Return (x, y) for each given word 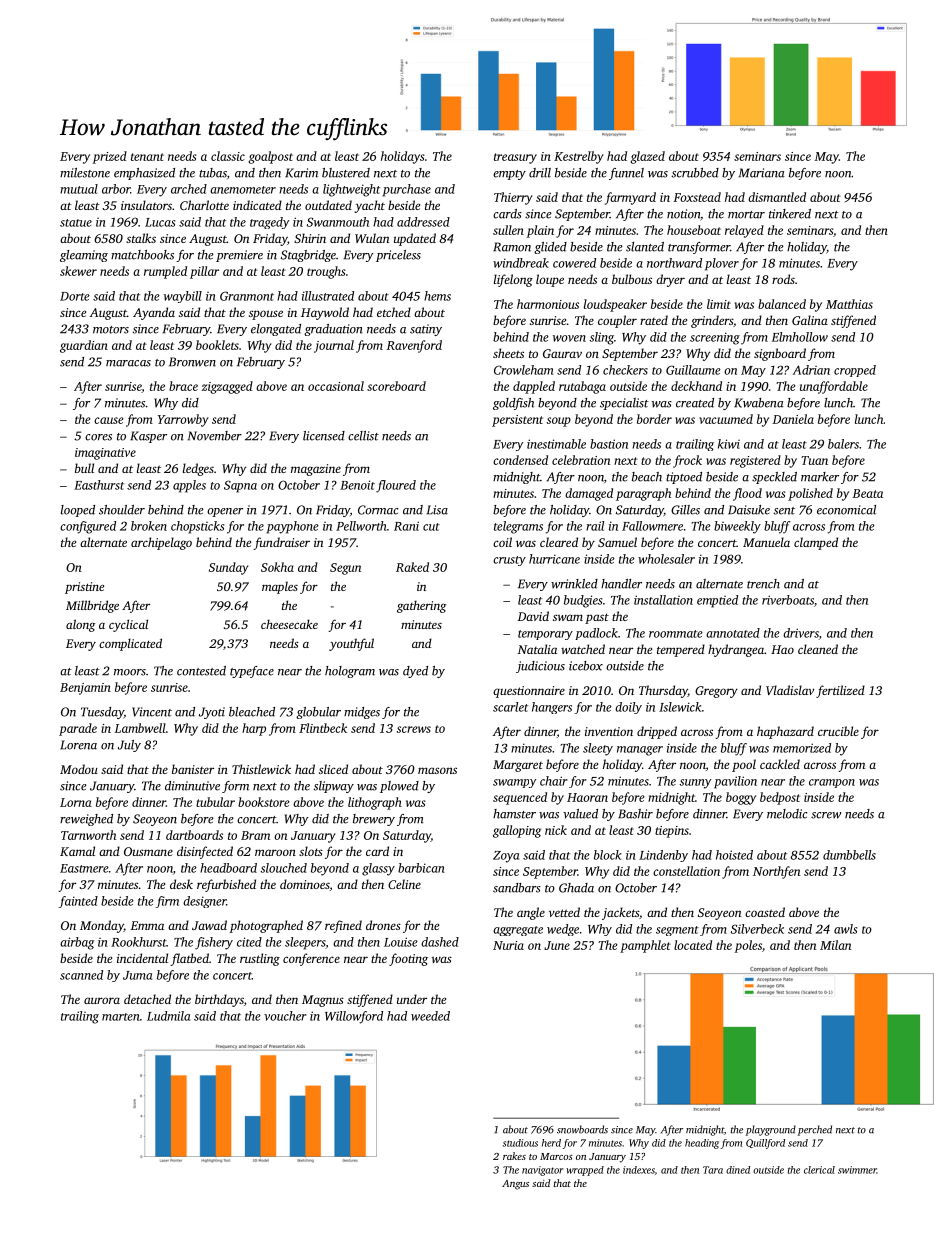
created (695, 403)
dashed (440, 942)
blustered (346, 173)
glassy (378, 869)
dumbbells (849, 855)
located (693, 945)
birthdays (219, 1000)
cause (108, 420)
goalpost (270, 157)
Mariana (762, 173)
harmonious (548, 304)
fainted (78, 902)
